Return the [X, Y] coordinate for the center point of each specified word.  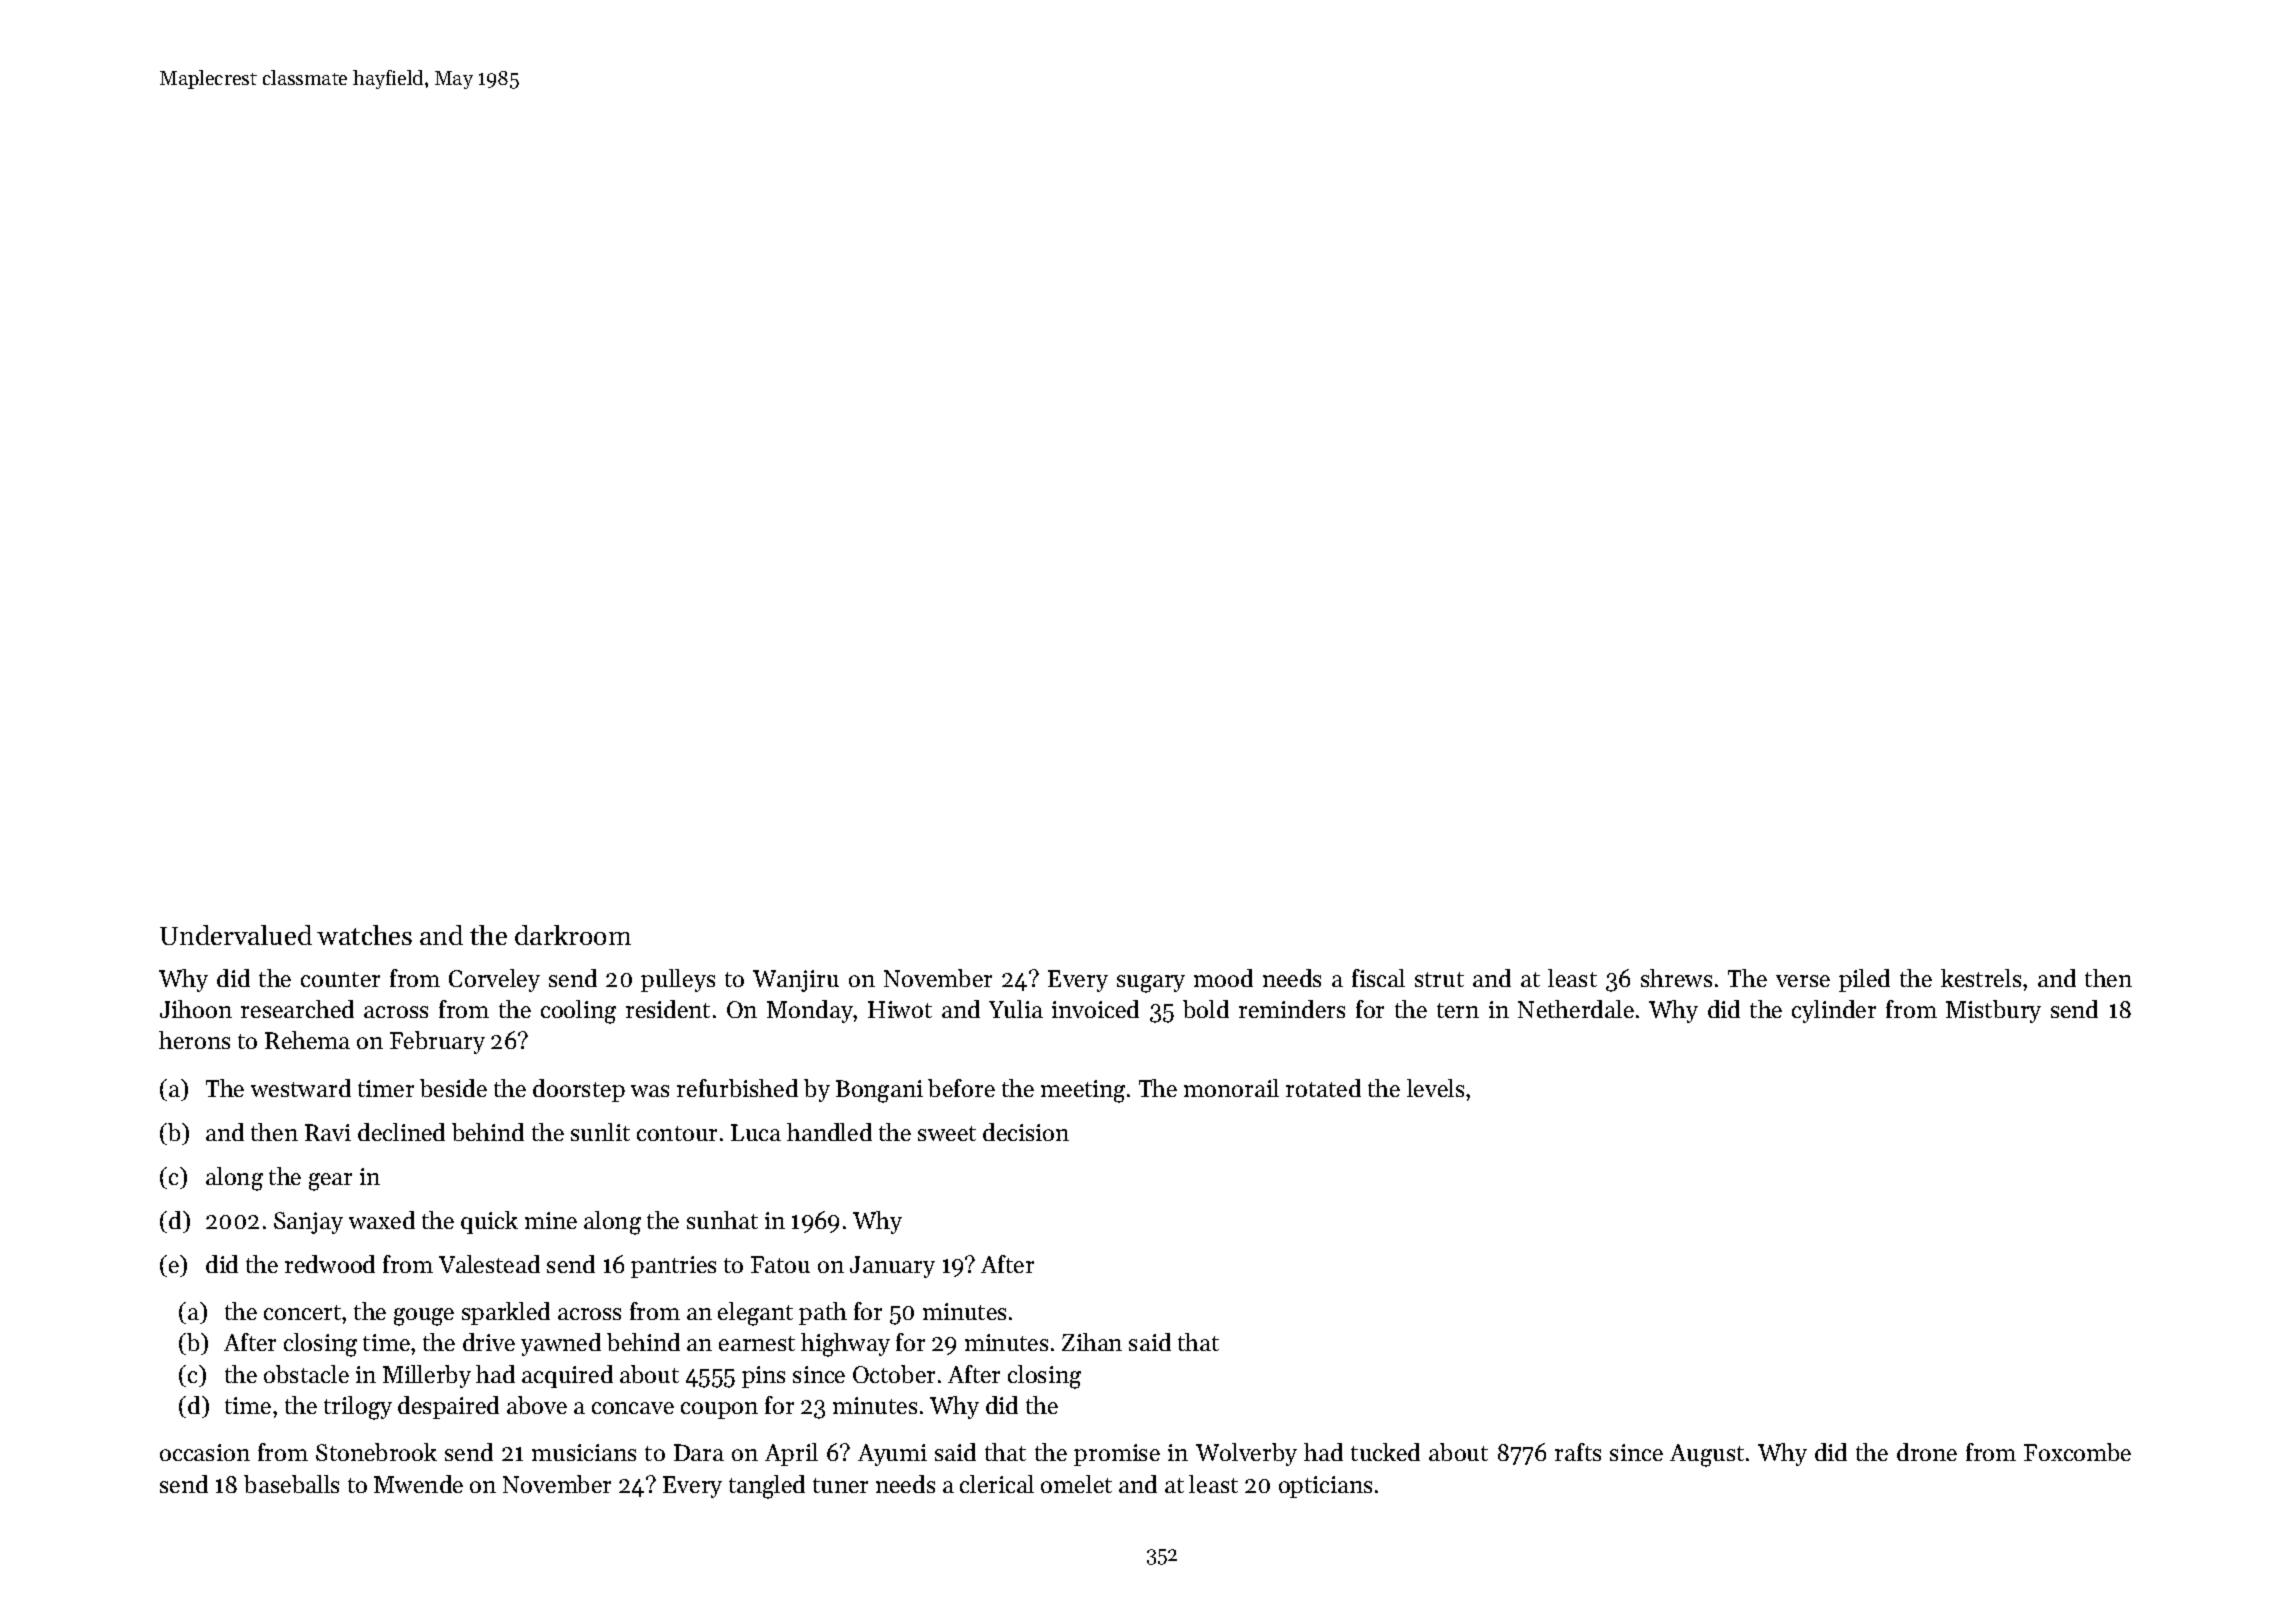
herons [194, 1040]
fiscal [1378, 978]
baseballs [291, 1484]
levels [1435, 1088]
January [892, 1267]
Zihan [1092, 1342]
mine [551, 1220]
